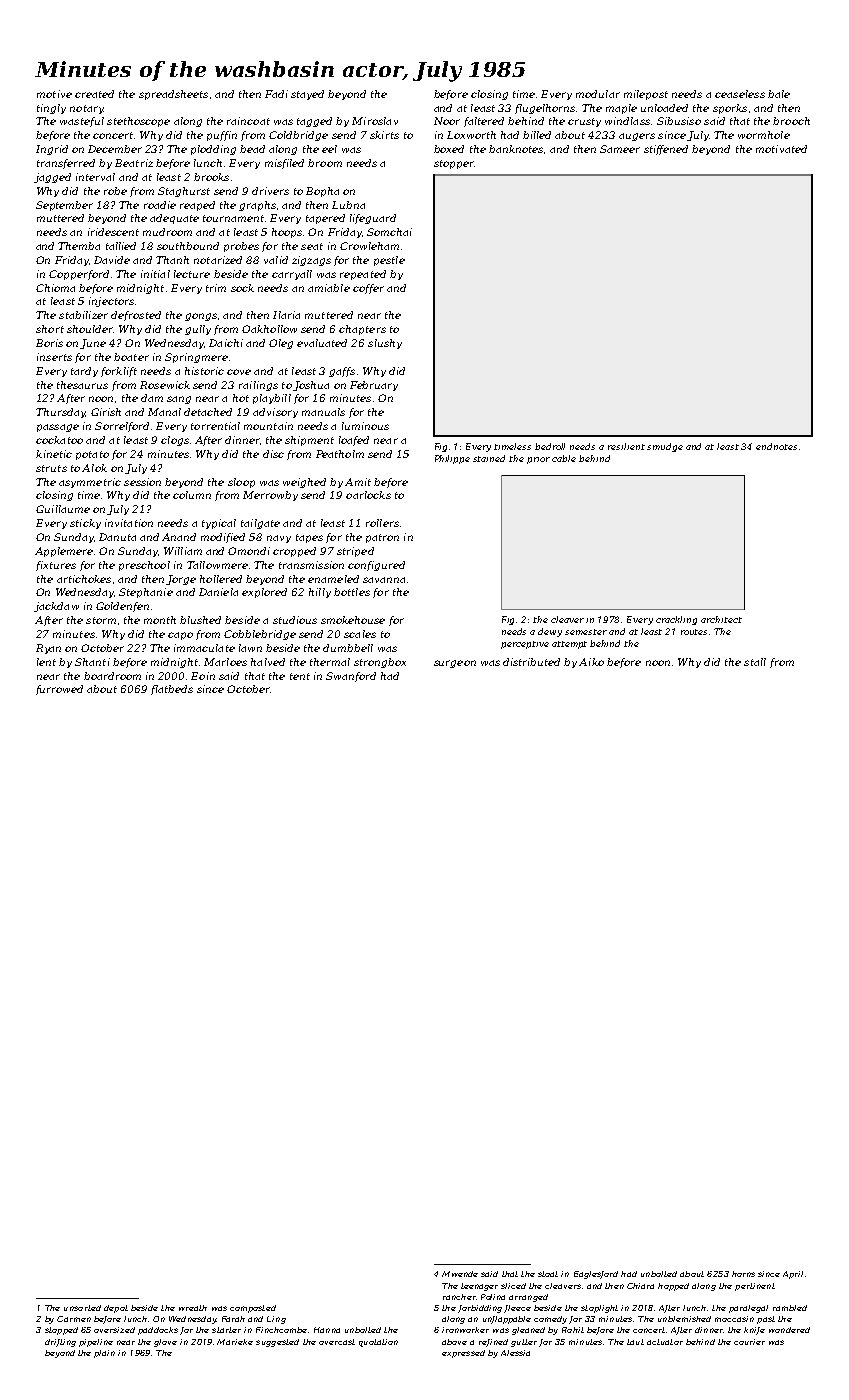  Describe the element at coordinates (351, 677) in the document. I see `Swanford` at that location.
